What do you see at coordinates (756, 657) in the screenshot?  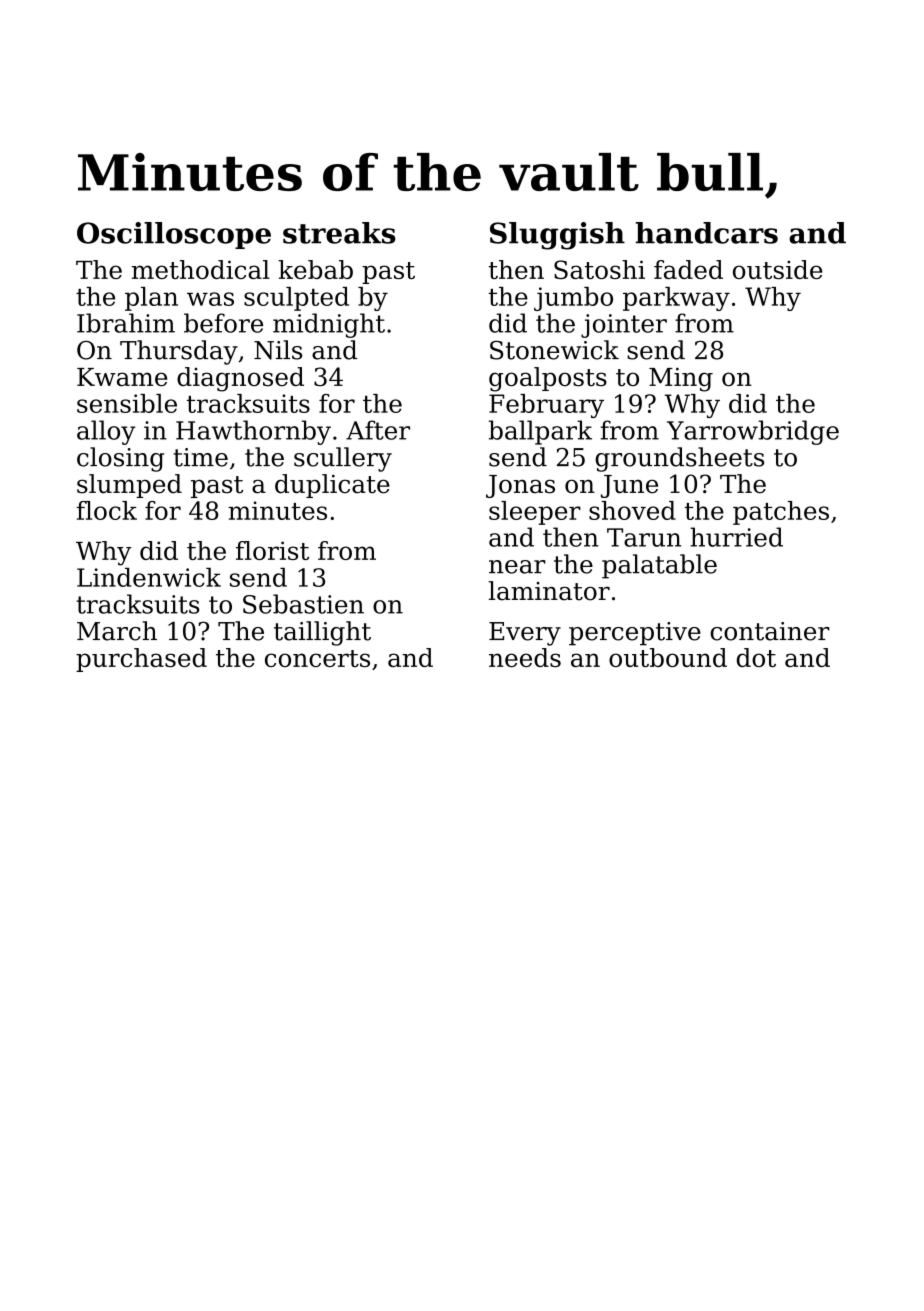 I see `dot` at bounding box center [756, 657].
